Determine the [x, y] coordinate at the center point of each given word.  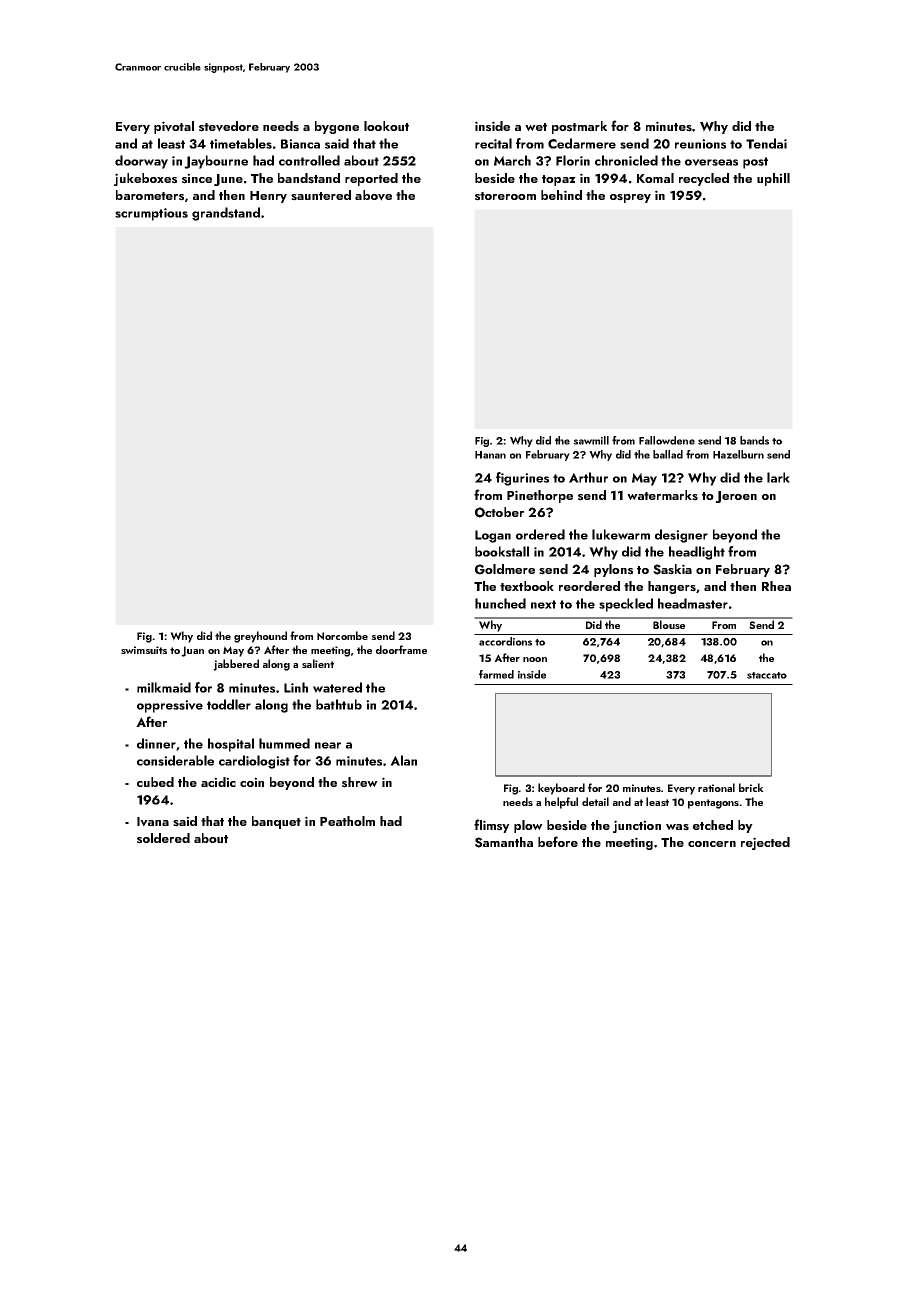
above [373, 195]
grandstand [226, 214]
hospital [231, 745]
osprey [630, 198]
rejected [765, 843]
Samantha [504, 842]
